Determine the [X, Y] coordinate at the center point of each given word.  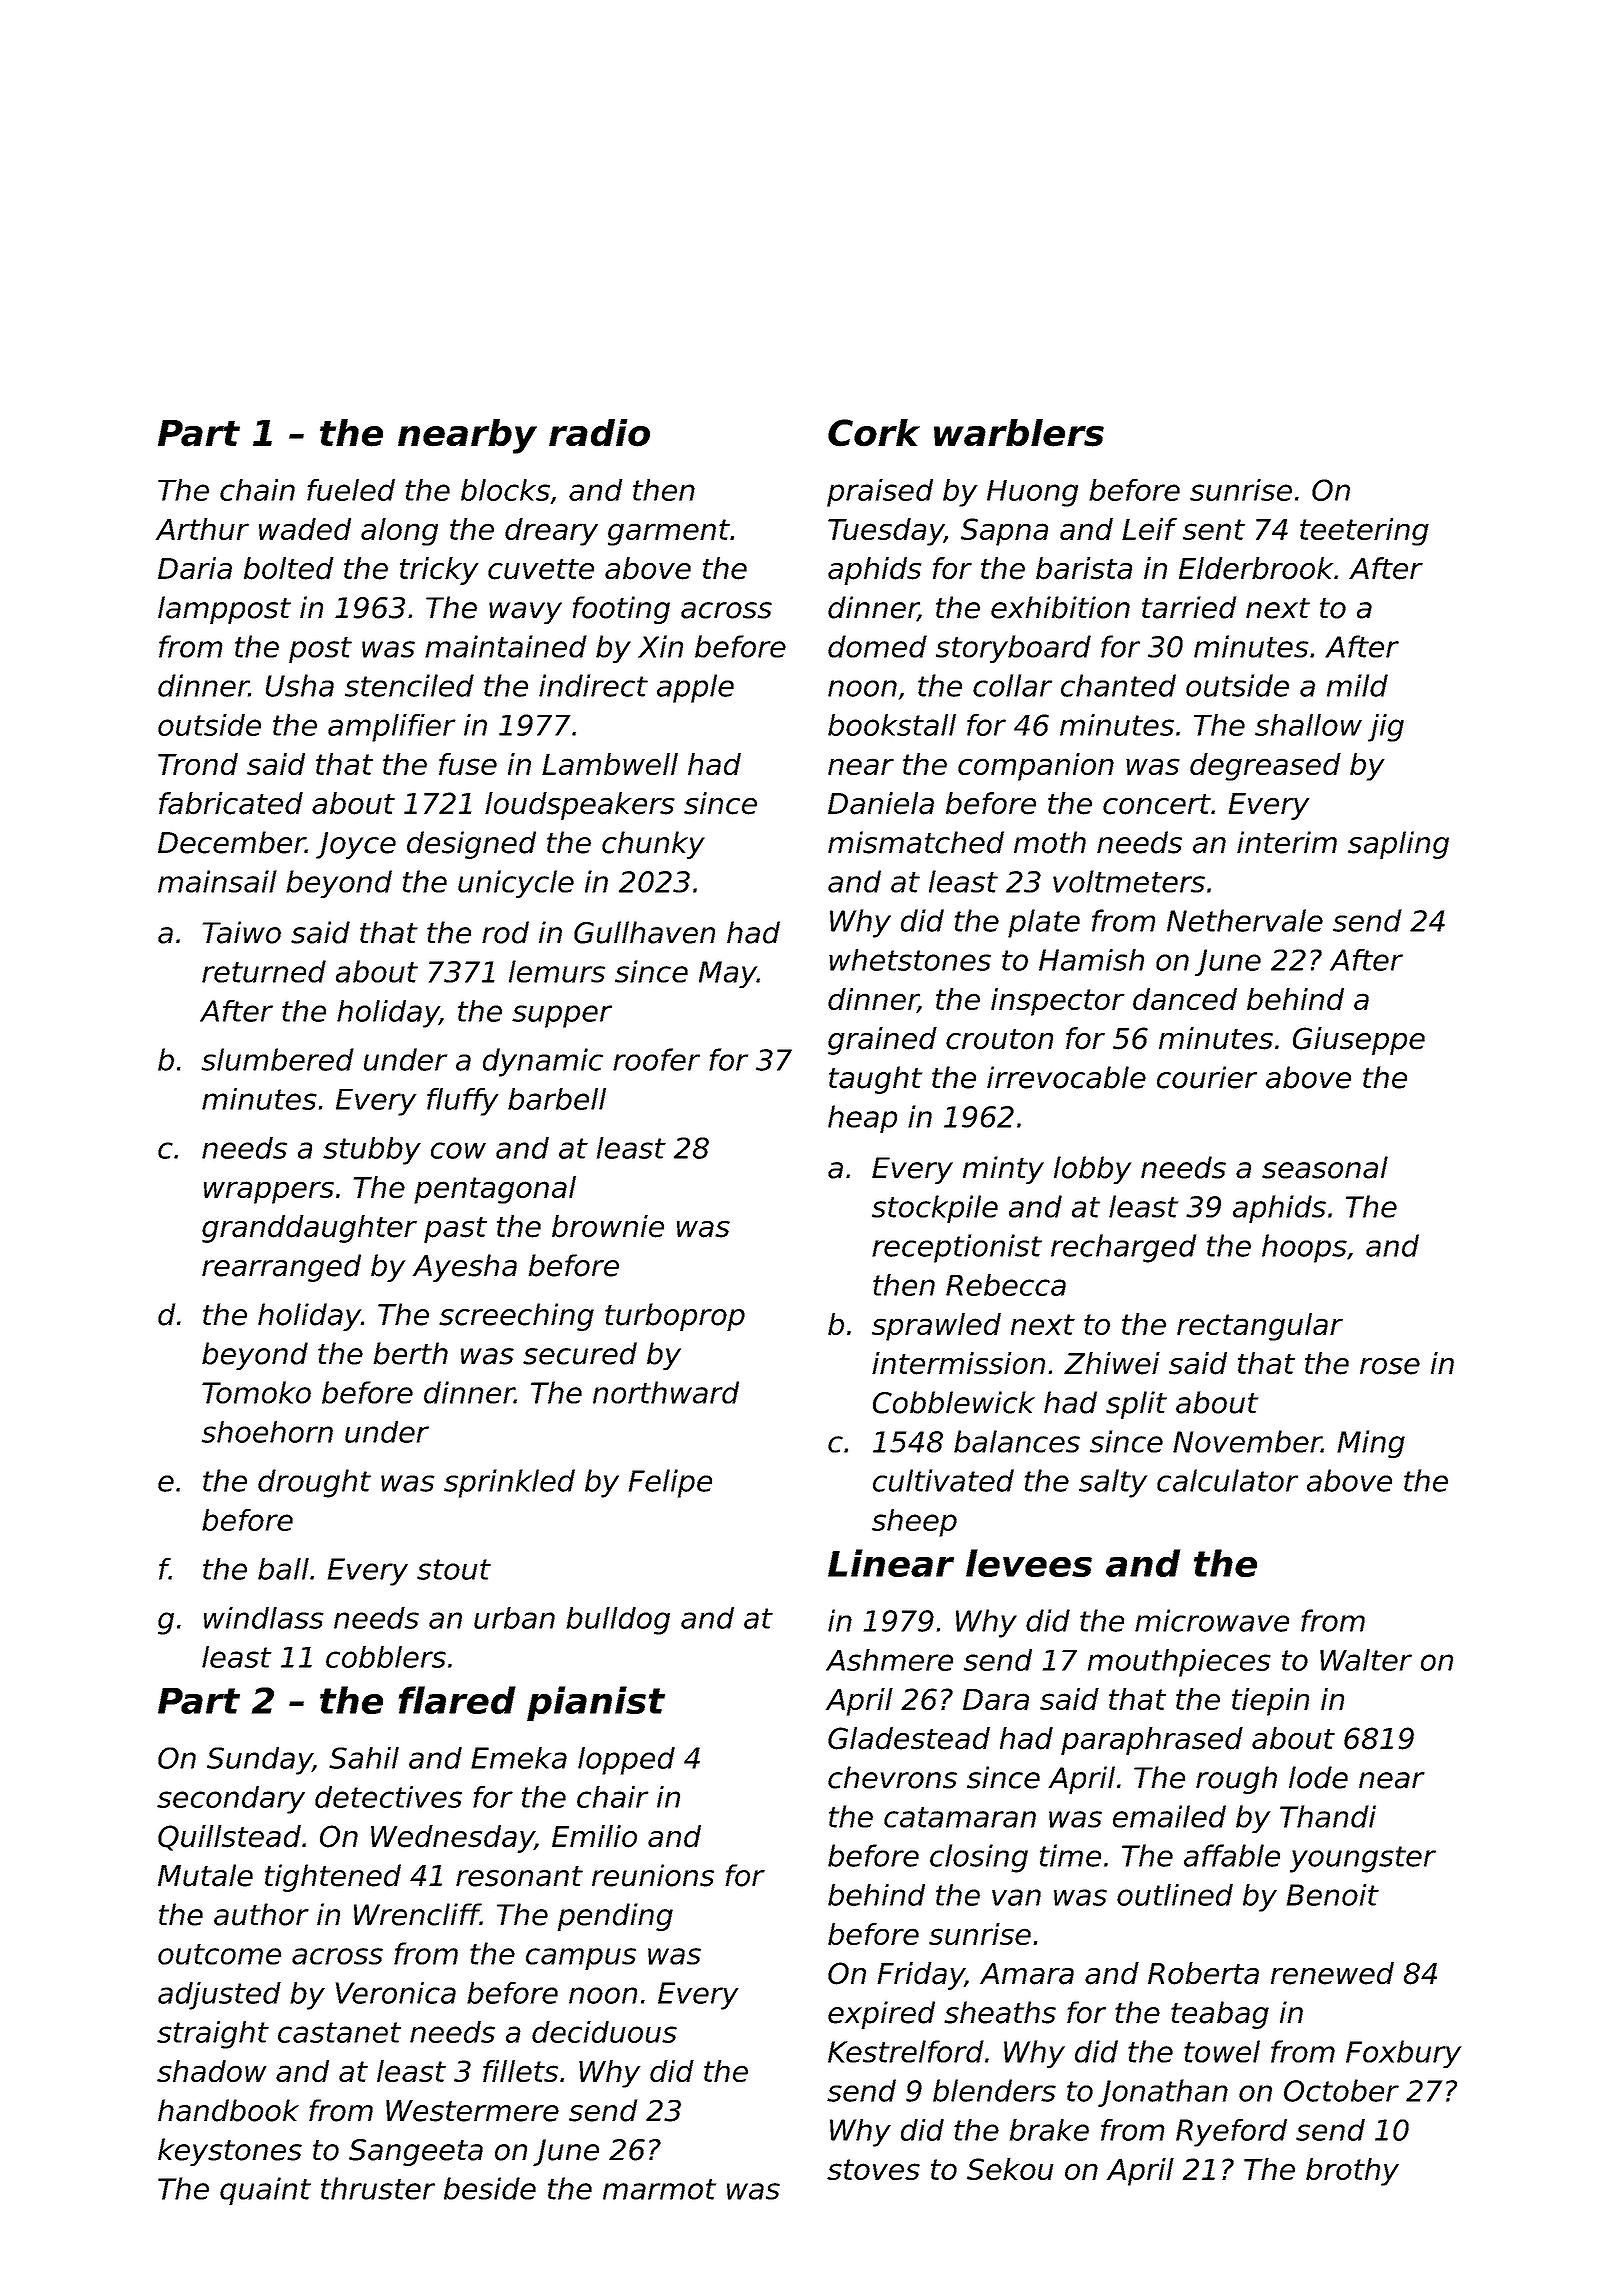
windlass [264, 1618]
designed [471, 845]
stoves [873, 2169]
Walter [1366, 1660]
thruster [378, 2188]
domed [877, 646]
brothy [1352, 2172]
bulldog [618, 1621]
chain [257, 490]
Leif [1149, 529]
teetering [1364, 532]
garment [669, 532]
